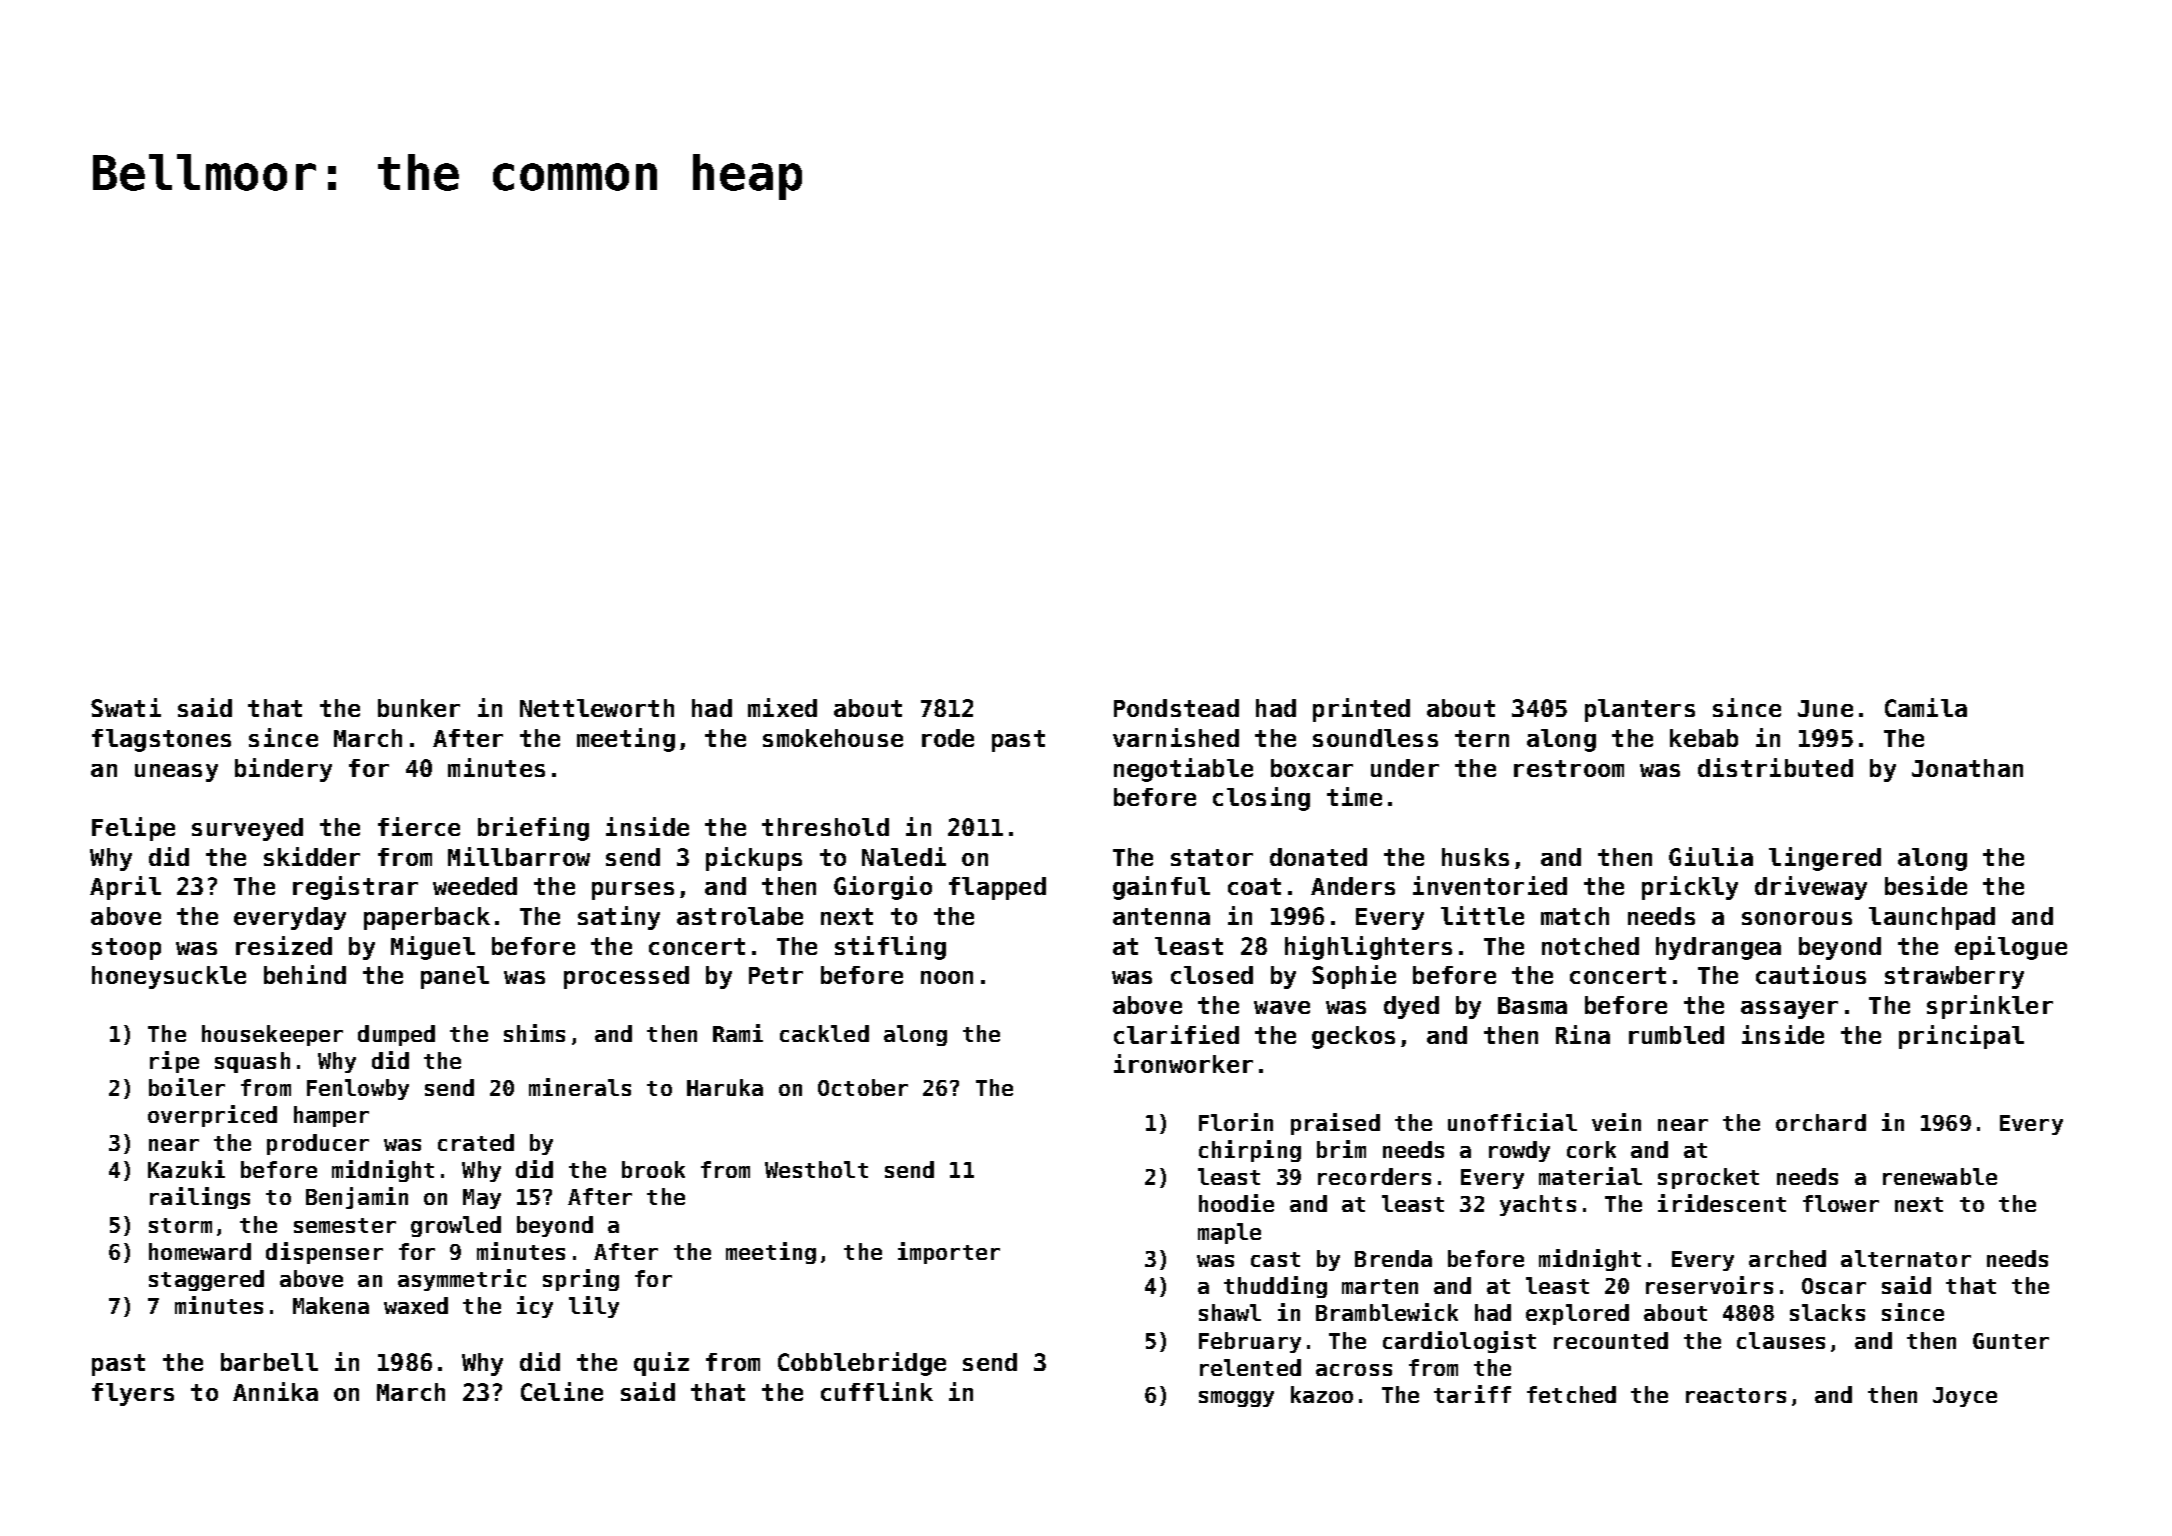  Describe the element at coordinates (1708, 1178) in the screenshot. I see `sprocket` at that location.
